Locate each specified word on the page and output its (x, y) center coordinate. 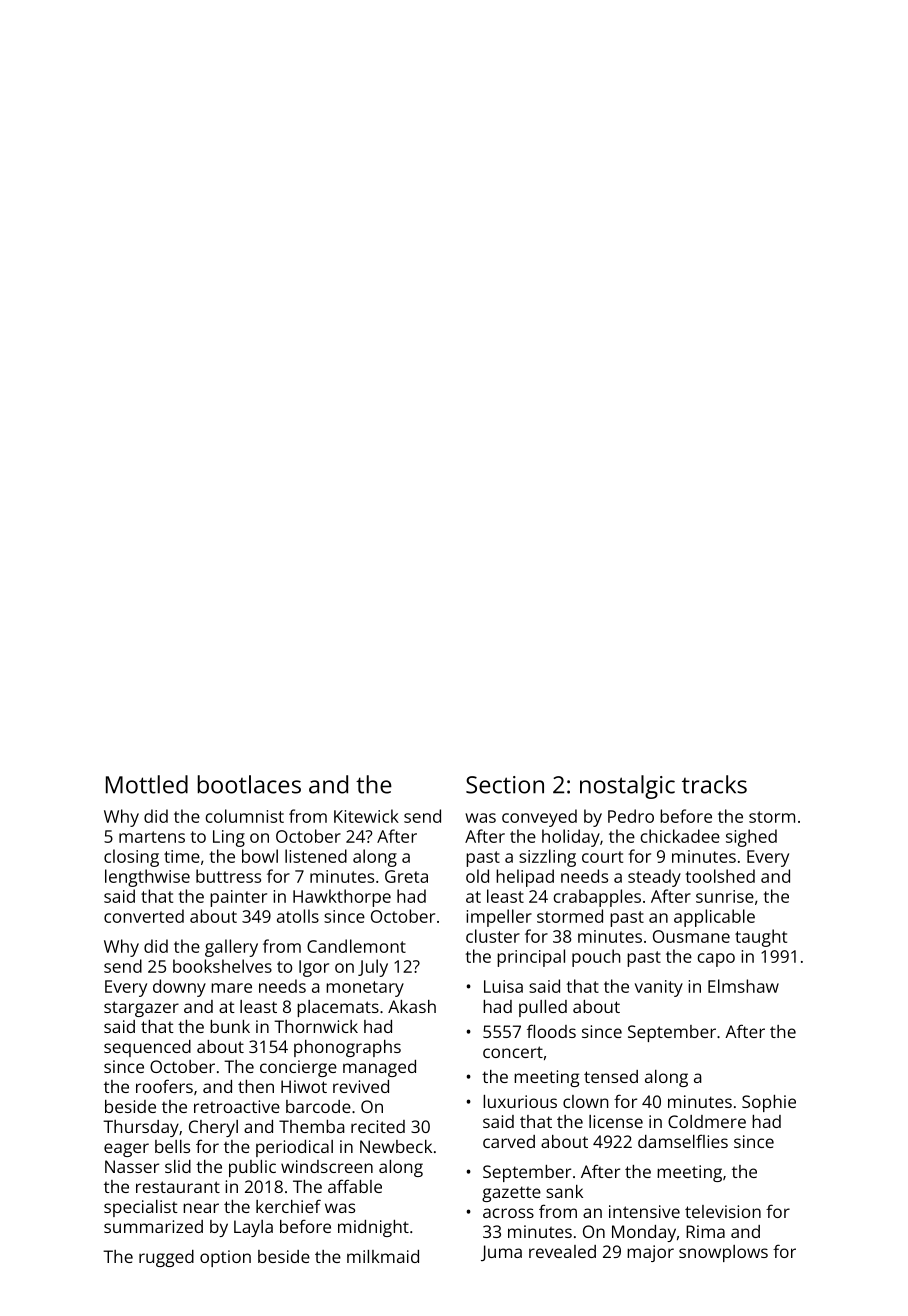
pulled (543, 1008)
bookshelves (222, 966)
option (225, 1258)
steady (654, 878)
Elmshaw (743, 986)
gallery (231, 948)
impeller (499, 918)
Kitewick (366, 816)
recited (378, 1126)
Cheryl (213, 1128)
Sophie (769, 1103)
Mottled (147, 784)
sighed (751, 838)
